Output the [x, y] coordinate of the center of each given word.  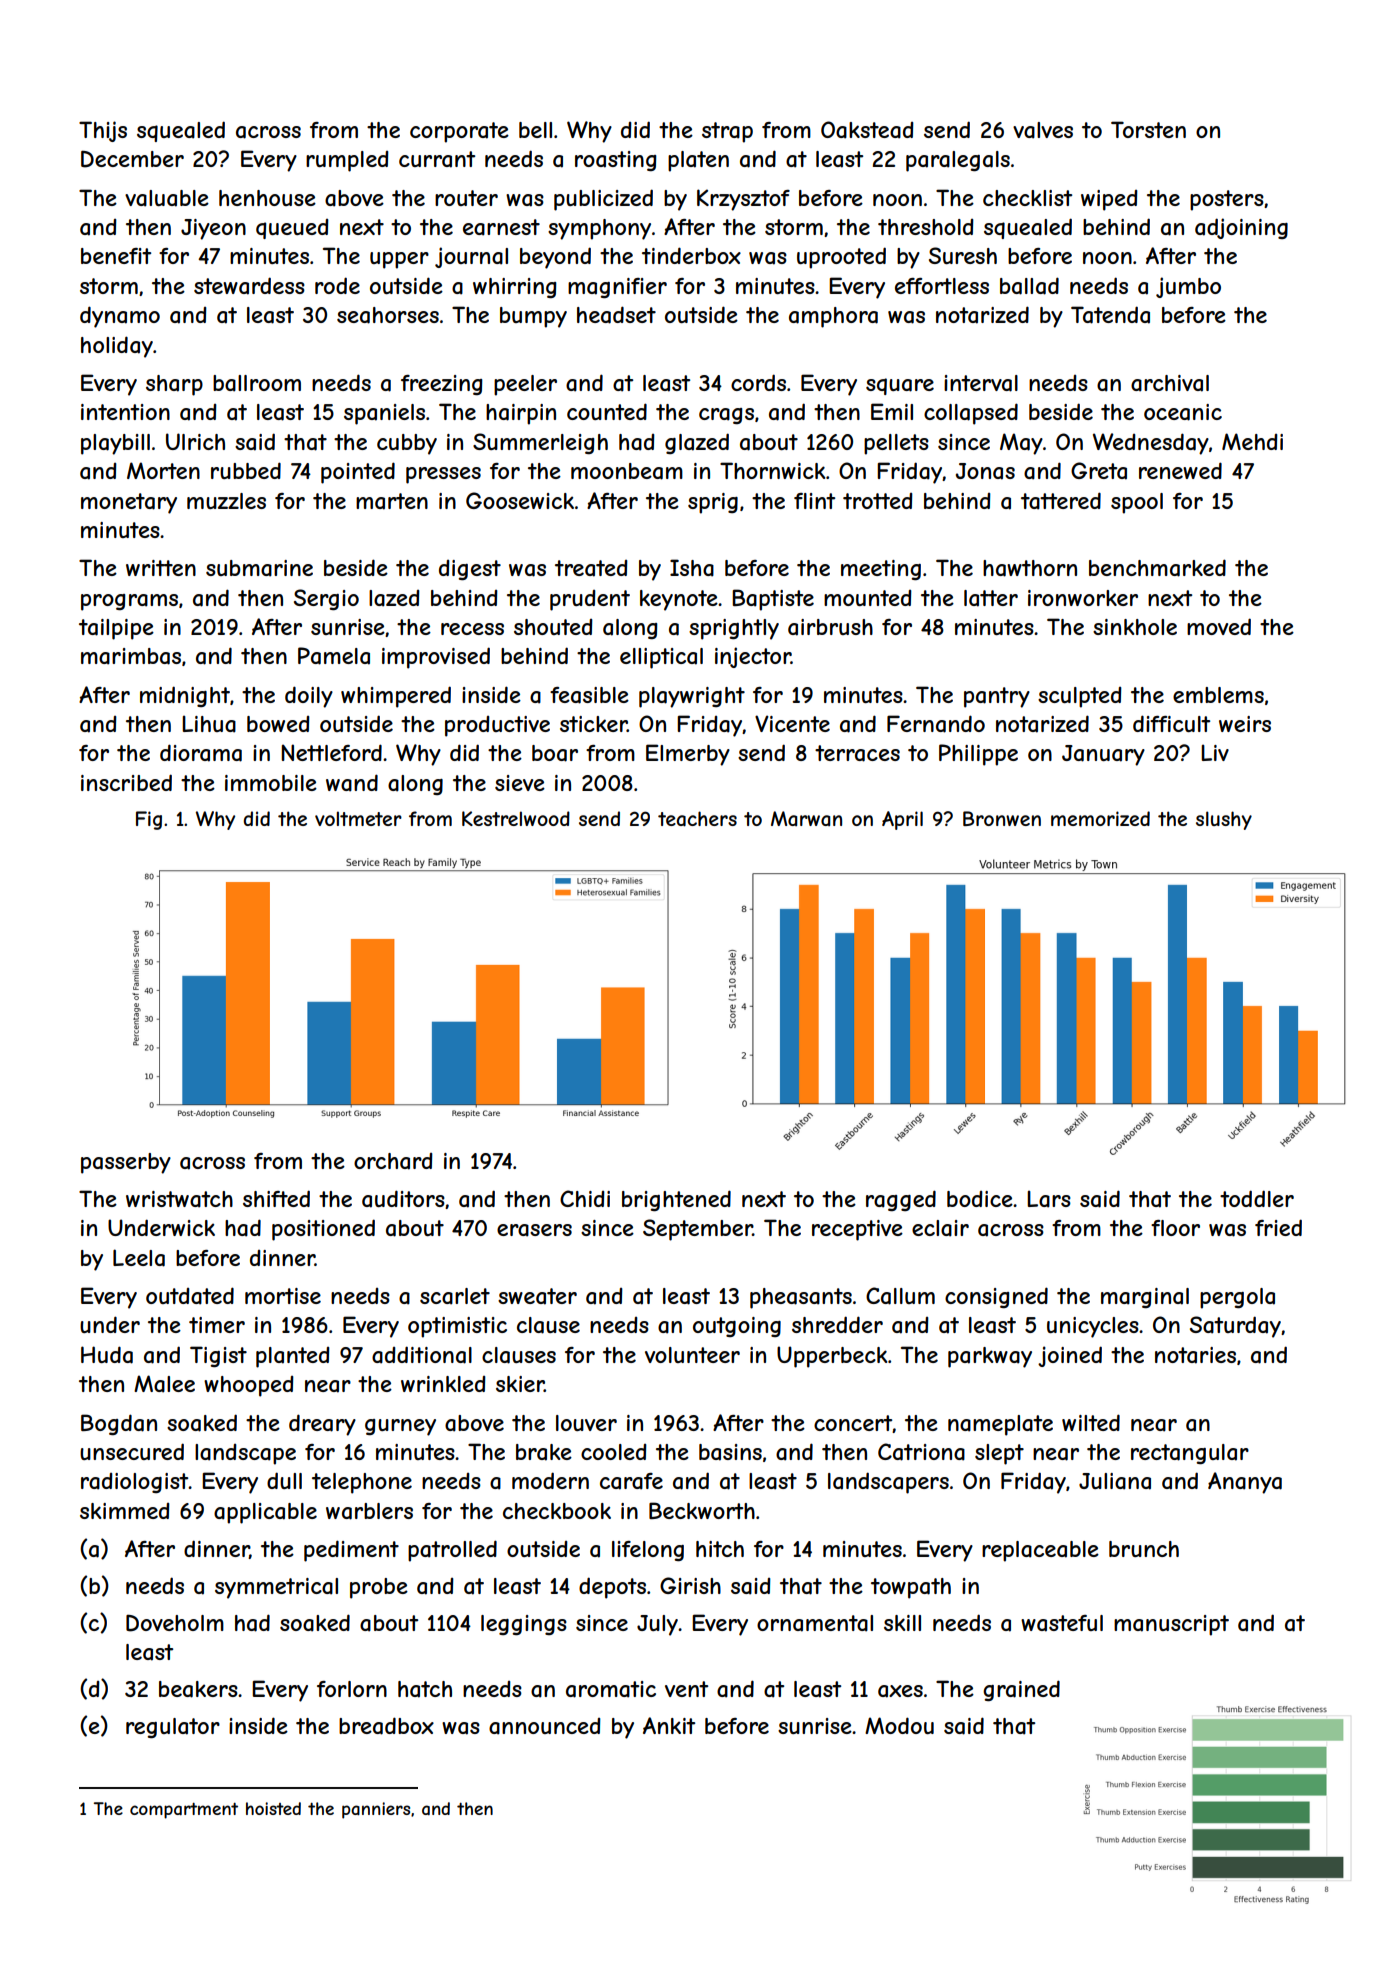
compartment [184, 1811]
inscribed [126, 782]
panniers [376, 1810]
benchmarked [1157, 568]
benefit [116, 256]
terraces [857, 753]
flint [814, 501]
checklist [1027, 198]
